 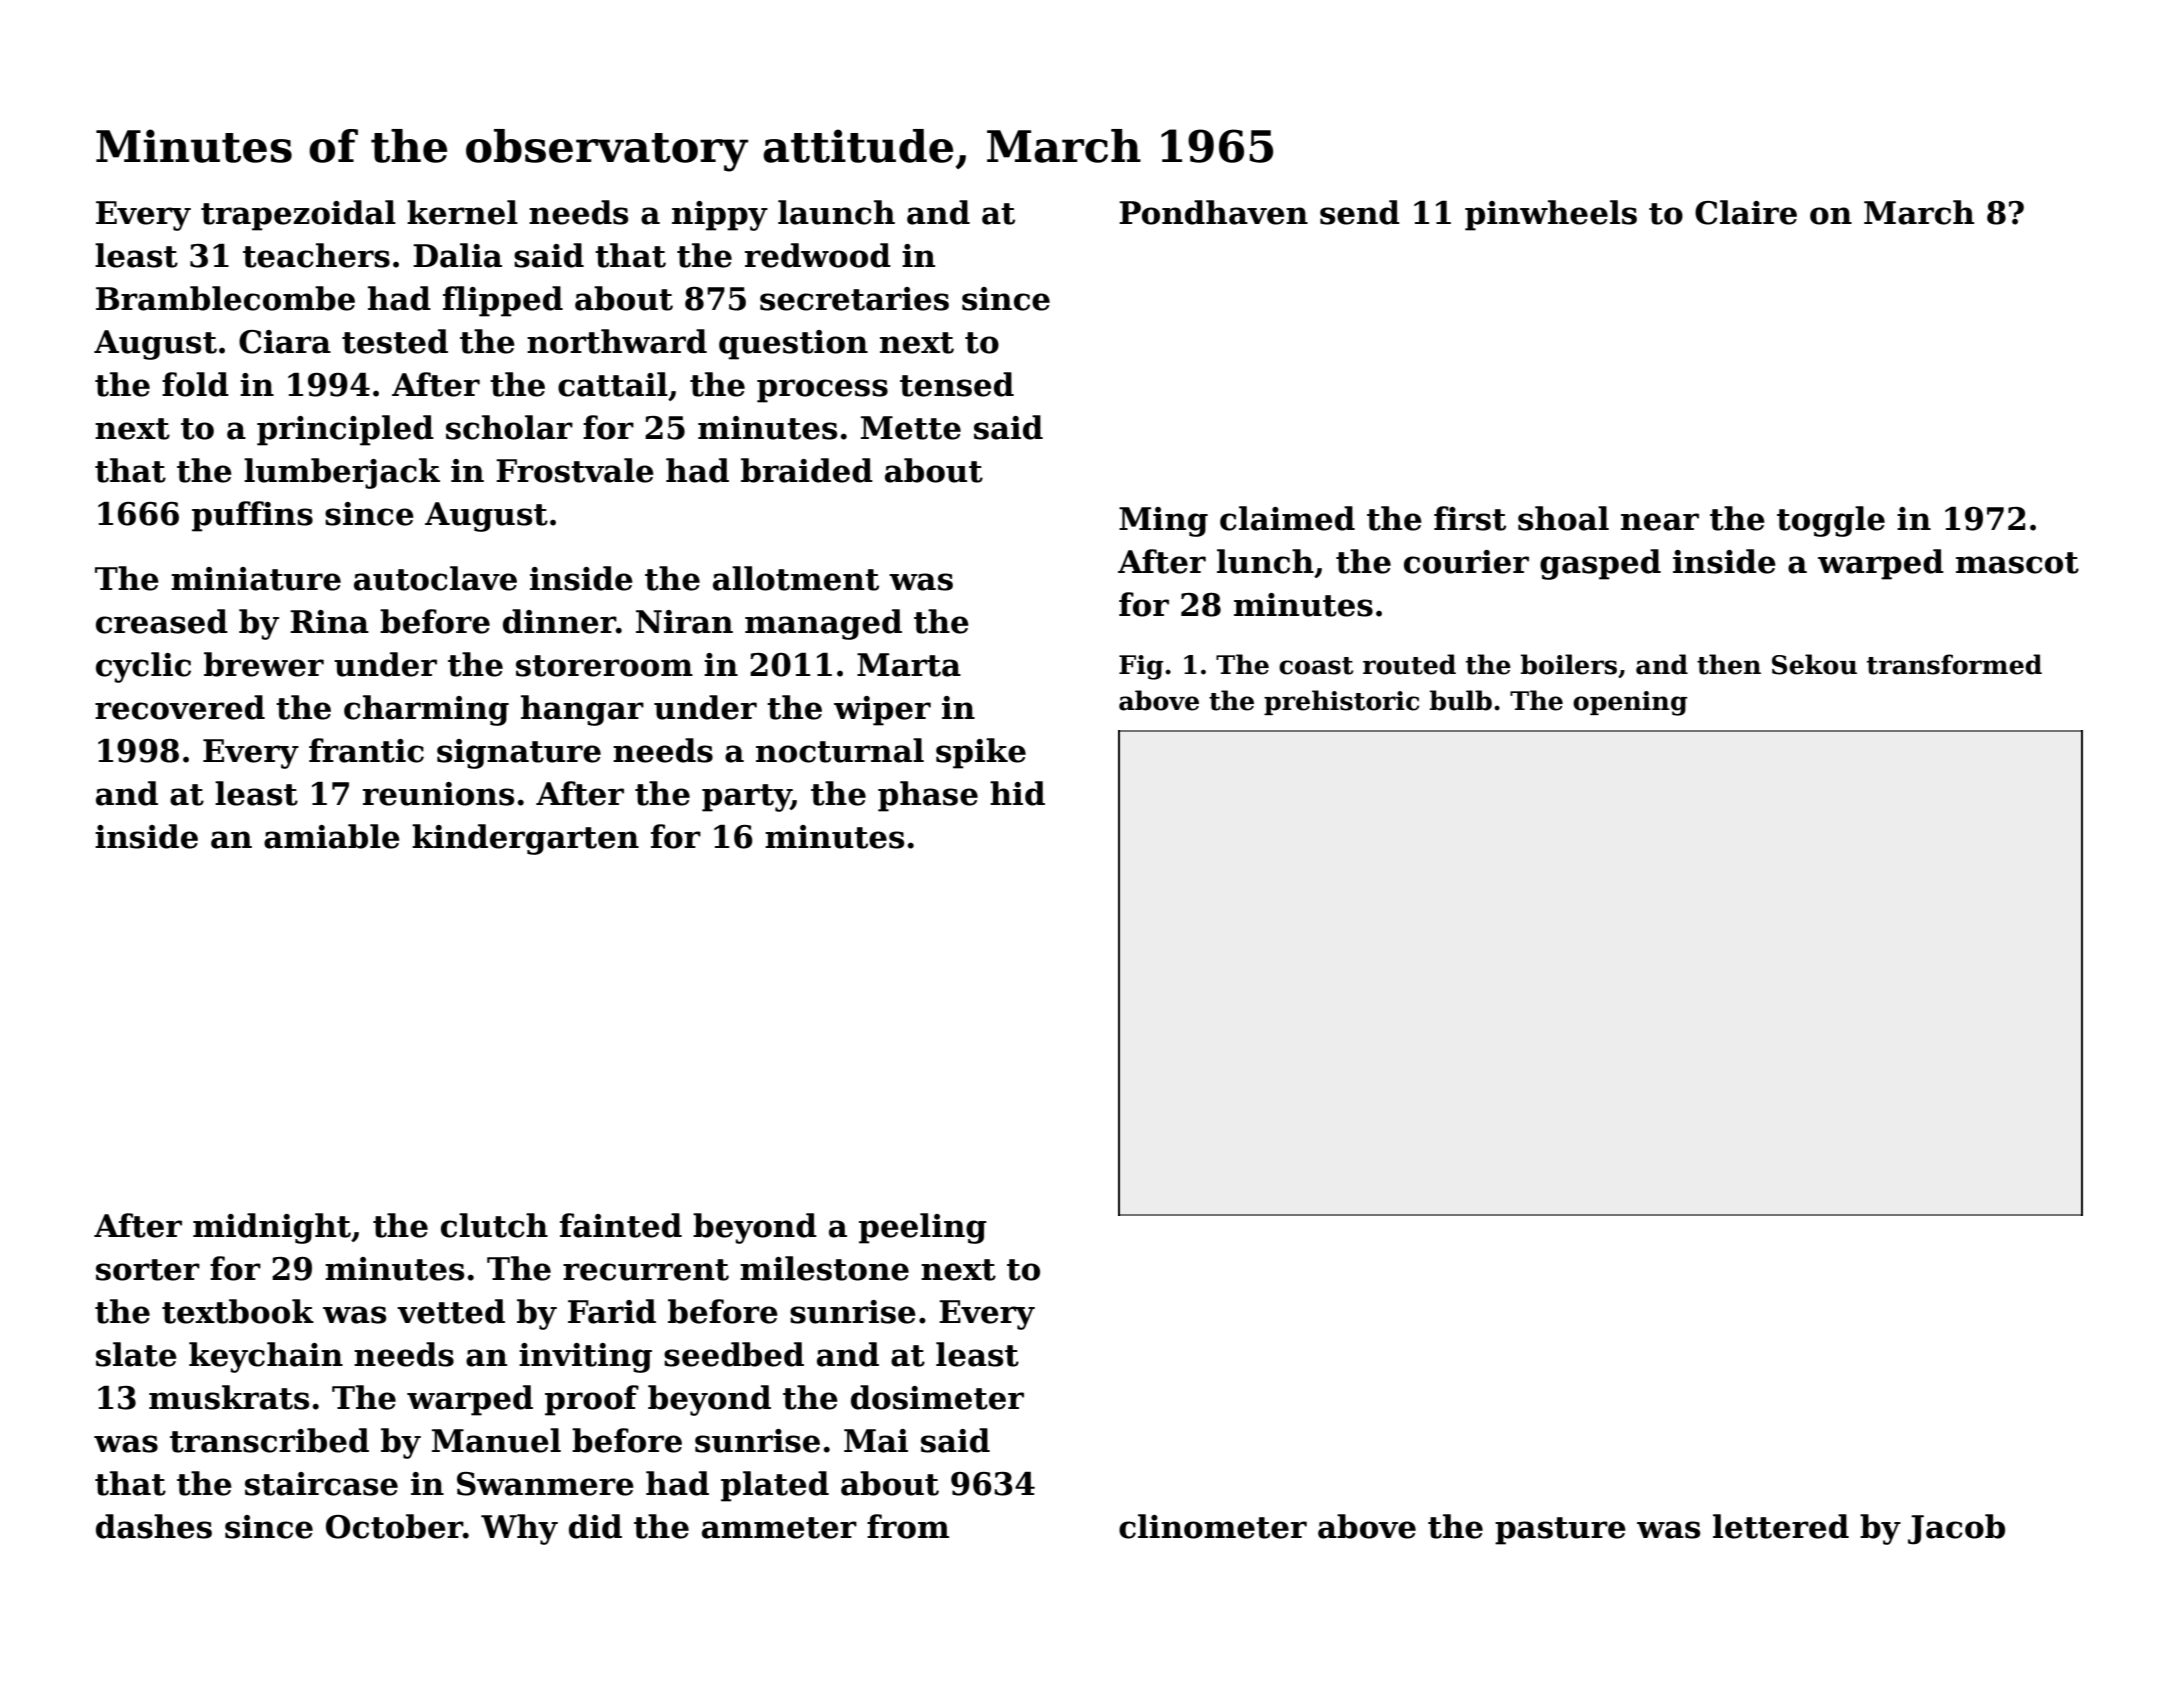 I want to click on dashes, so click(x=154, y=1526).
